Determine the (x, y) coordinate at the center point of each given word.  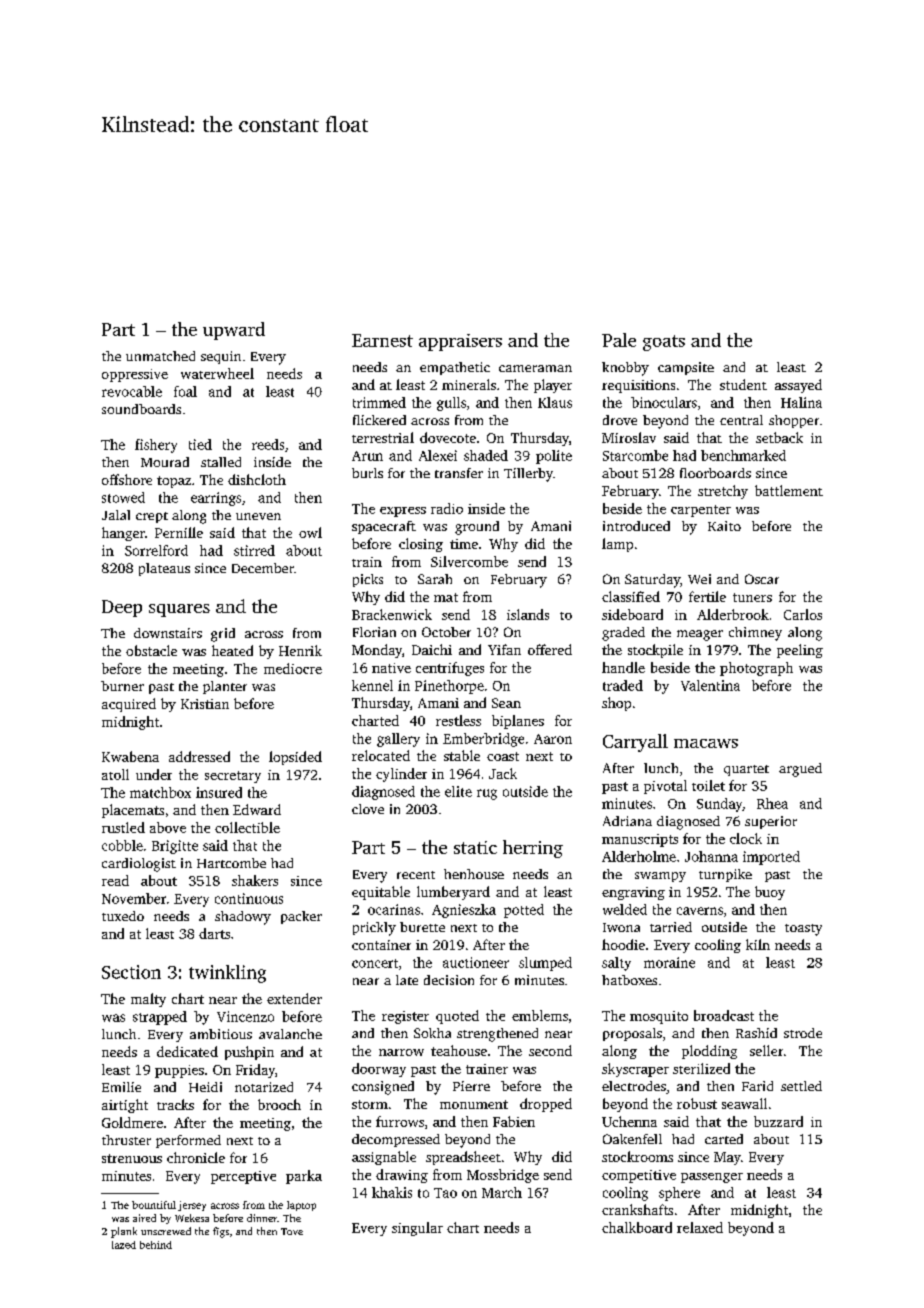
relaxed (700, 1227)
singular (417, 1229)
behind (156, 1245)
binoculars (664, 402)
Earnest (382, 340)
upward (234, 331)
